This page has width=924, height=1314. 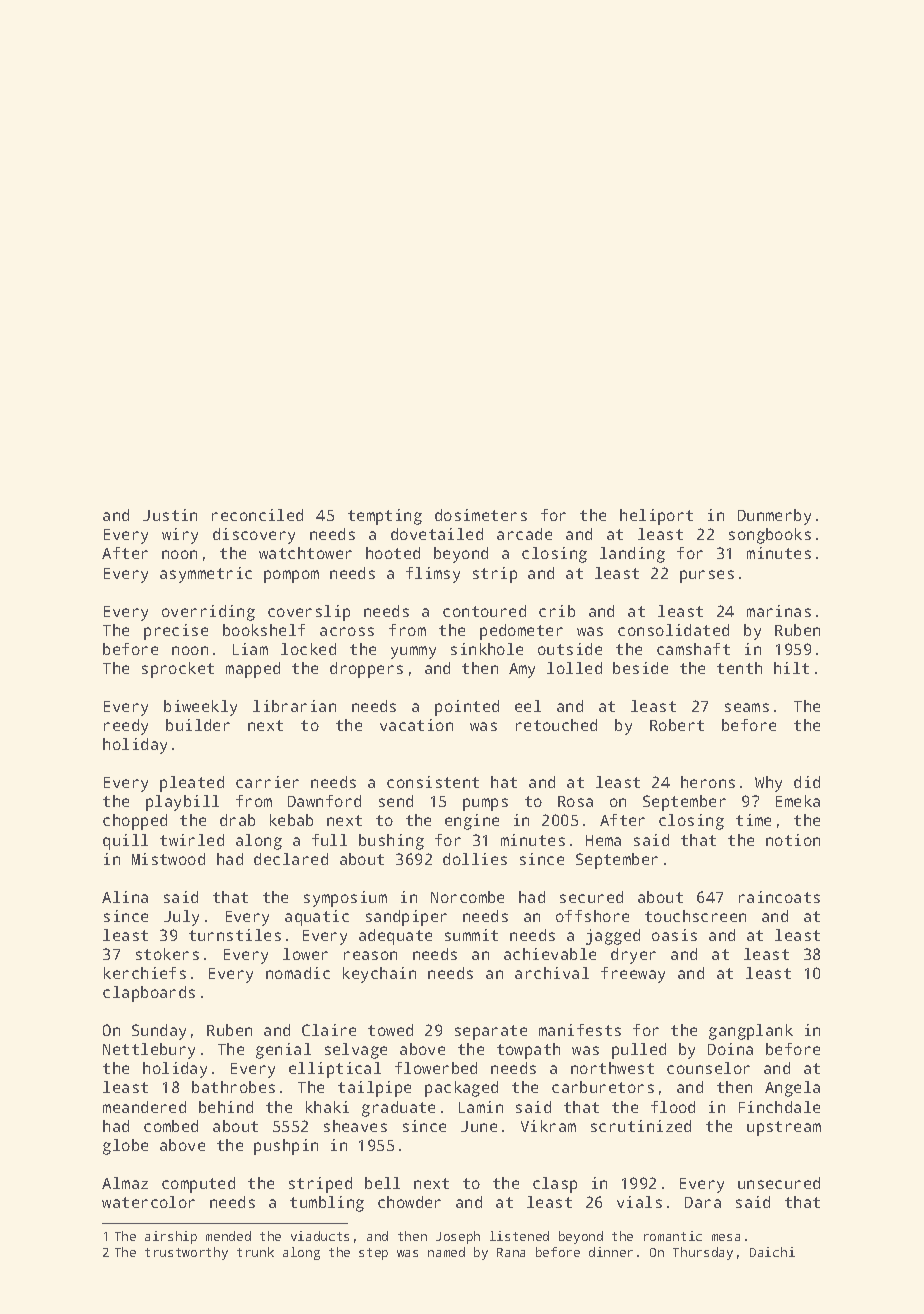 I want to click on clapboards, so click(x=149, y=994).
